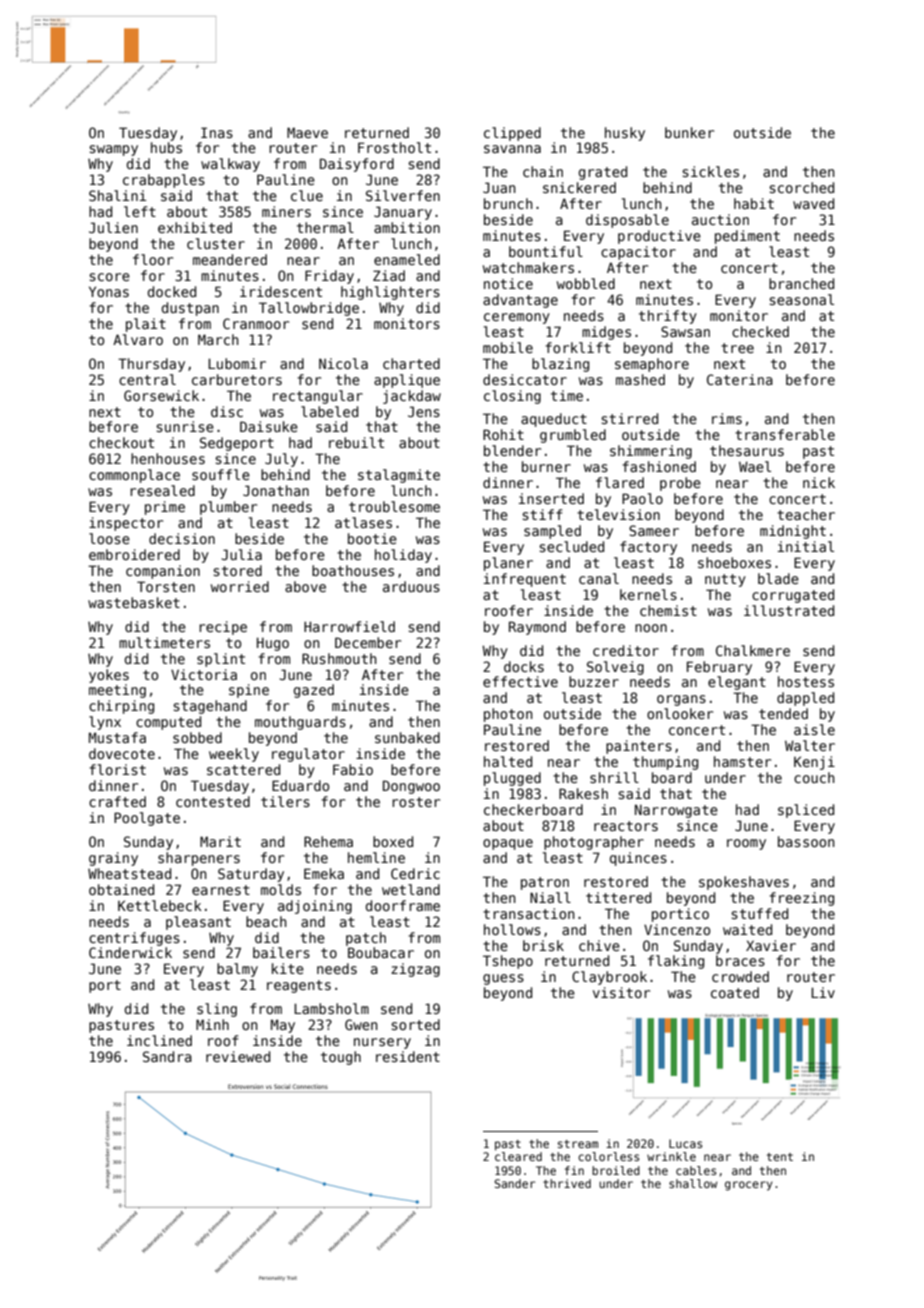 The height and width of the image is (1308, 924). Describe the element at coordinates (621, 992) in the image. I see `visitor` at that location.
